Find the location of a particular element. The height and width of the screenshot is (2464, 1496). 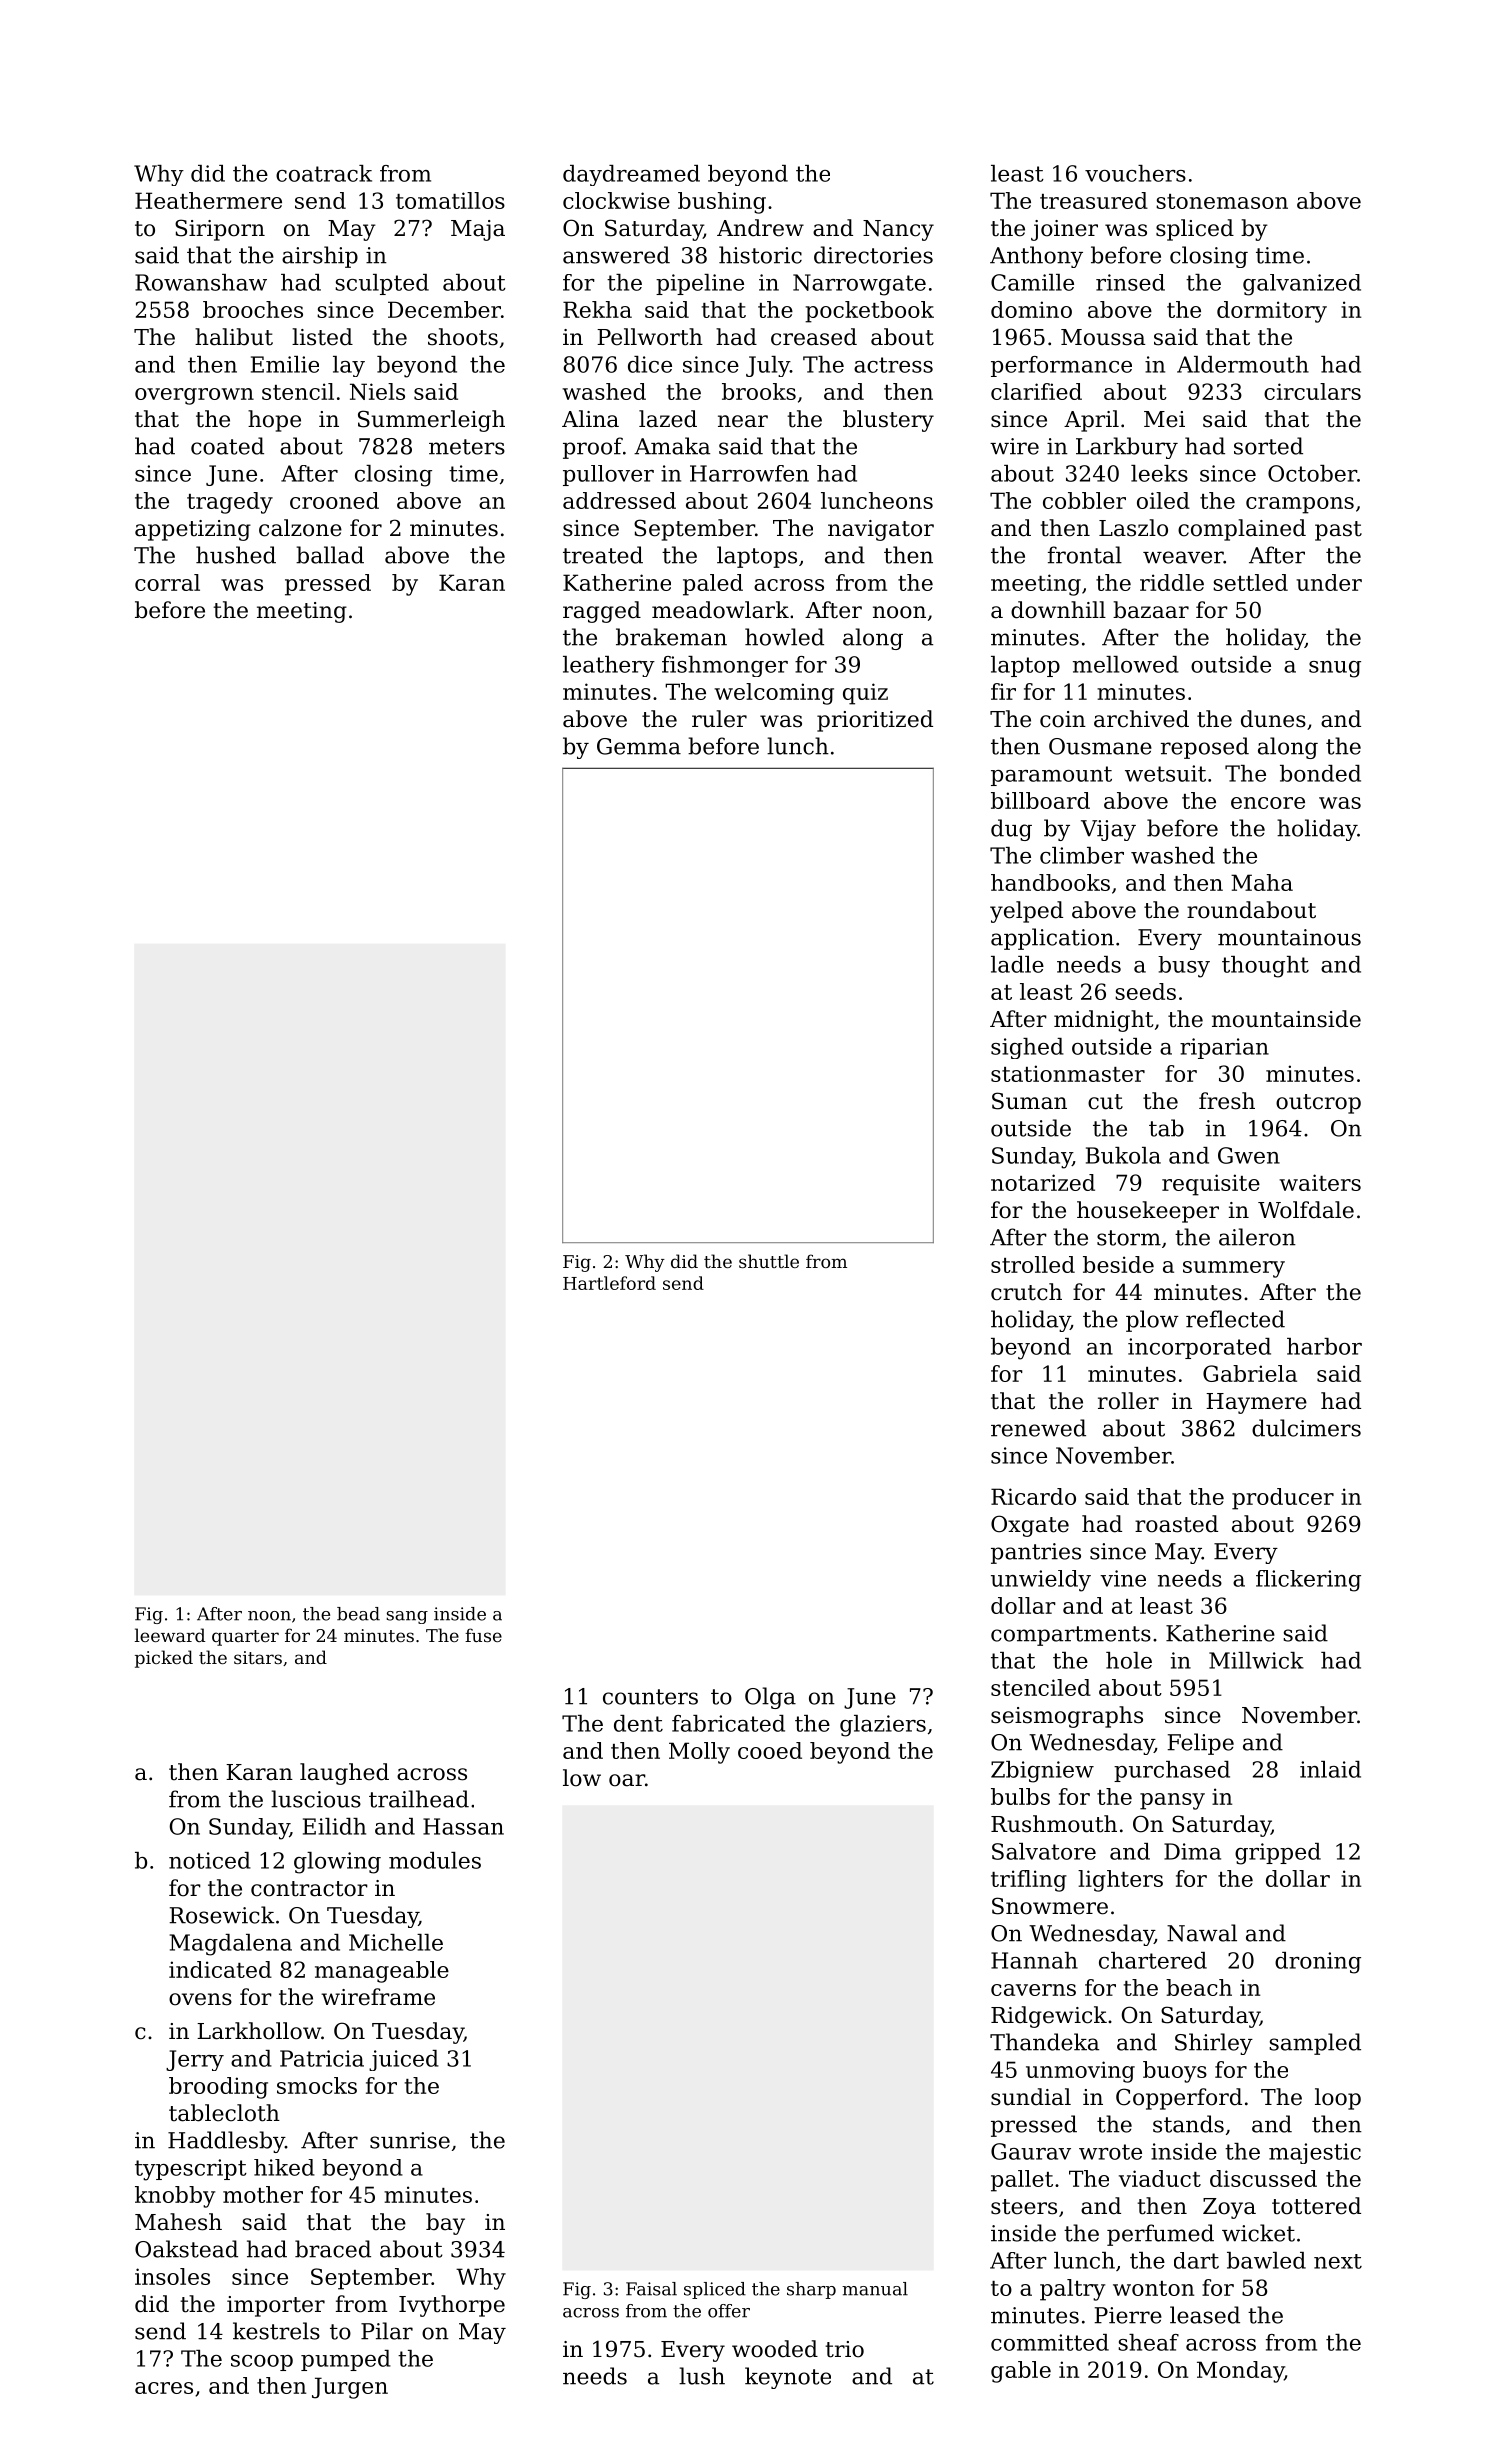

Jurgen is located at coordinates (350, 2388).
